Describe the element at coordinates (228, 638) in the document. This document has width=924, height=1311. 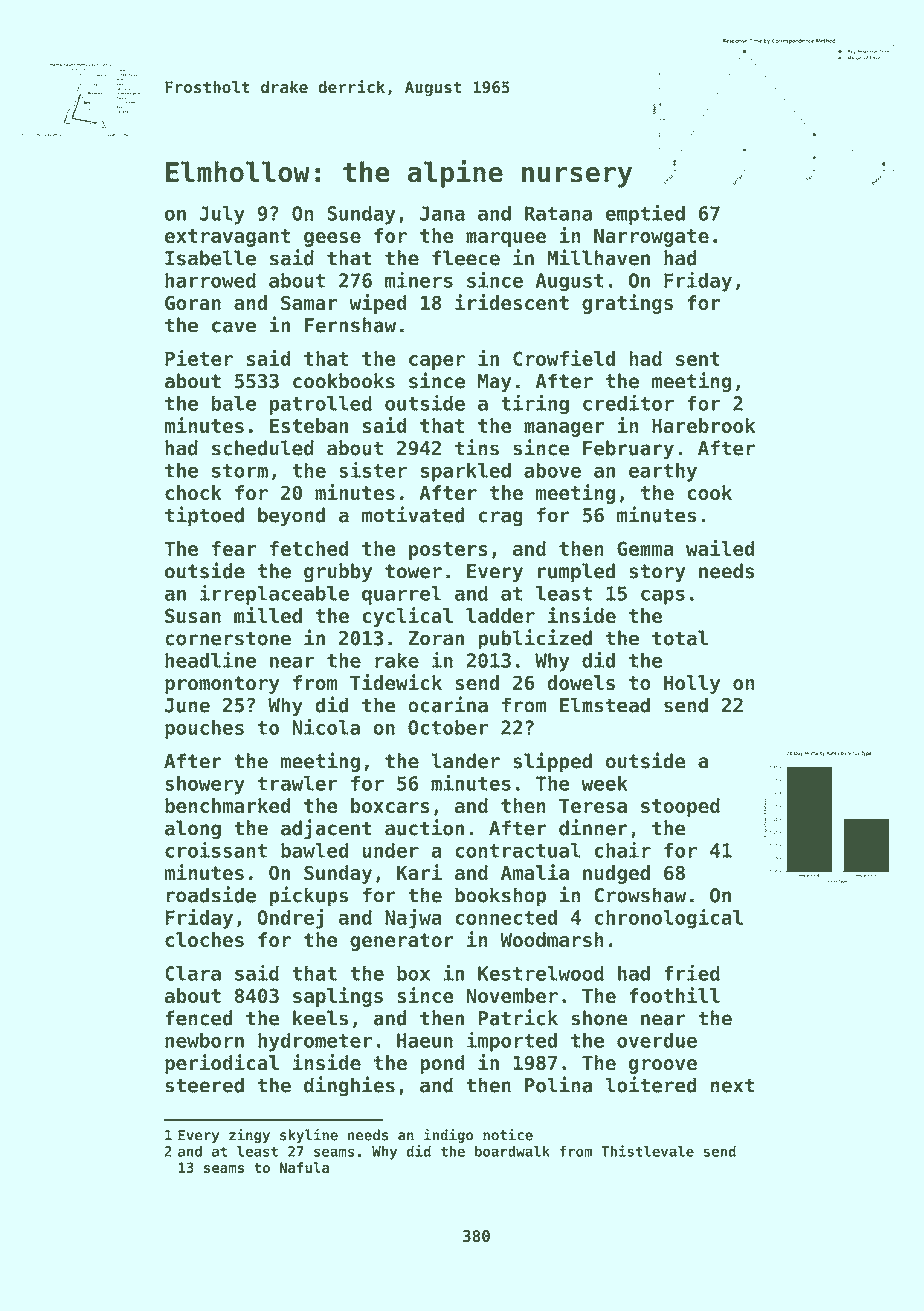
I see `cornerstone` at that location.
